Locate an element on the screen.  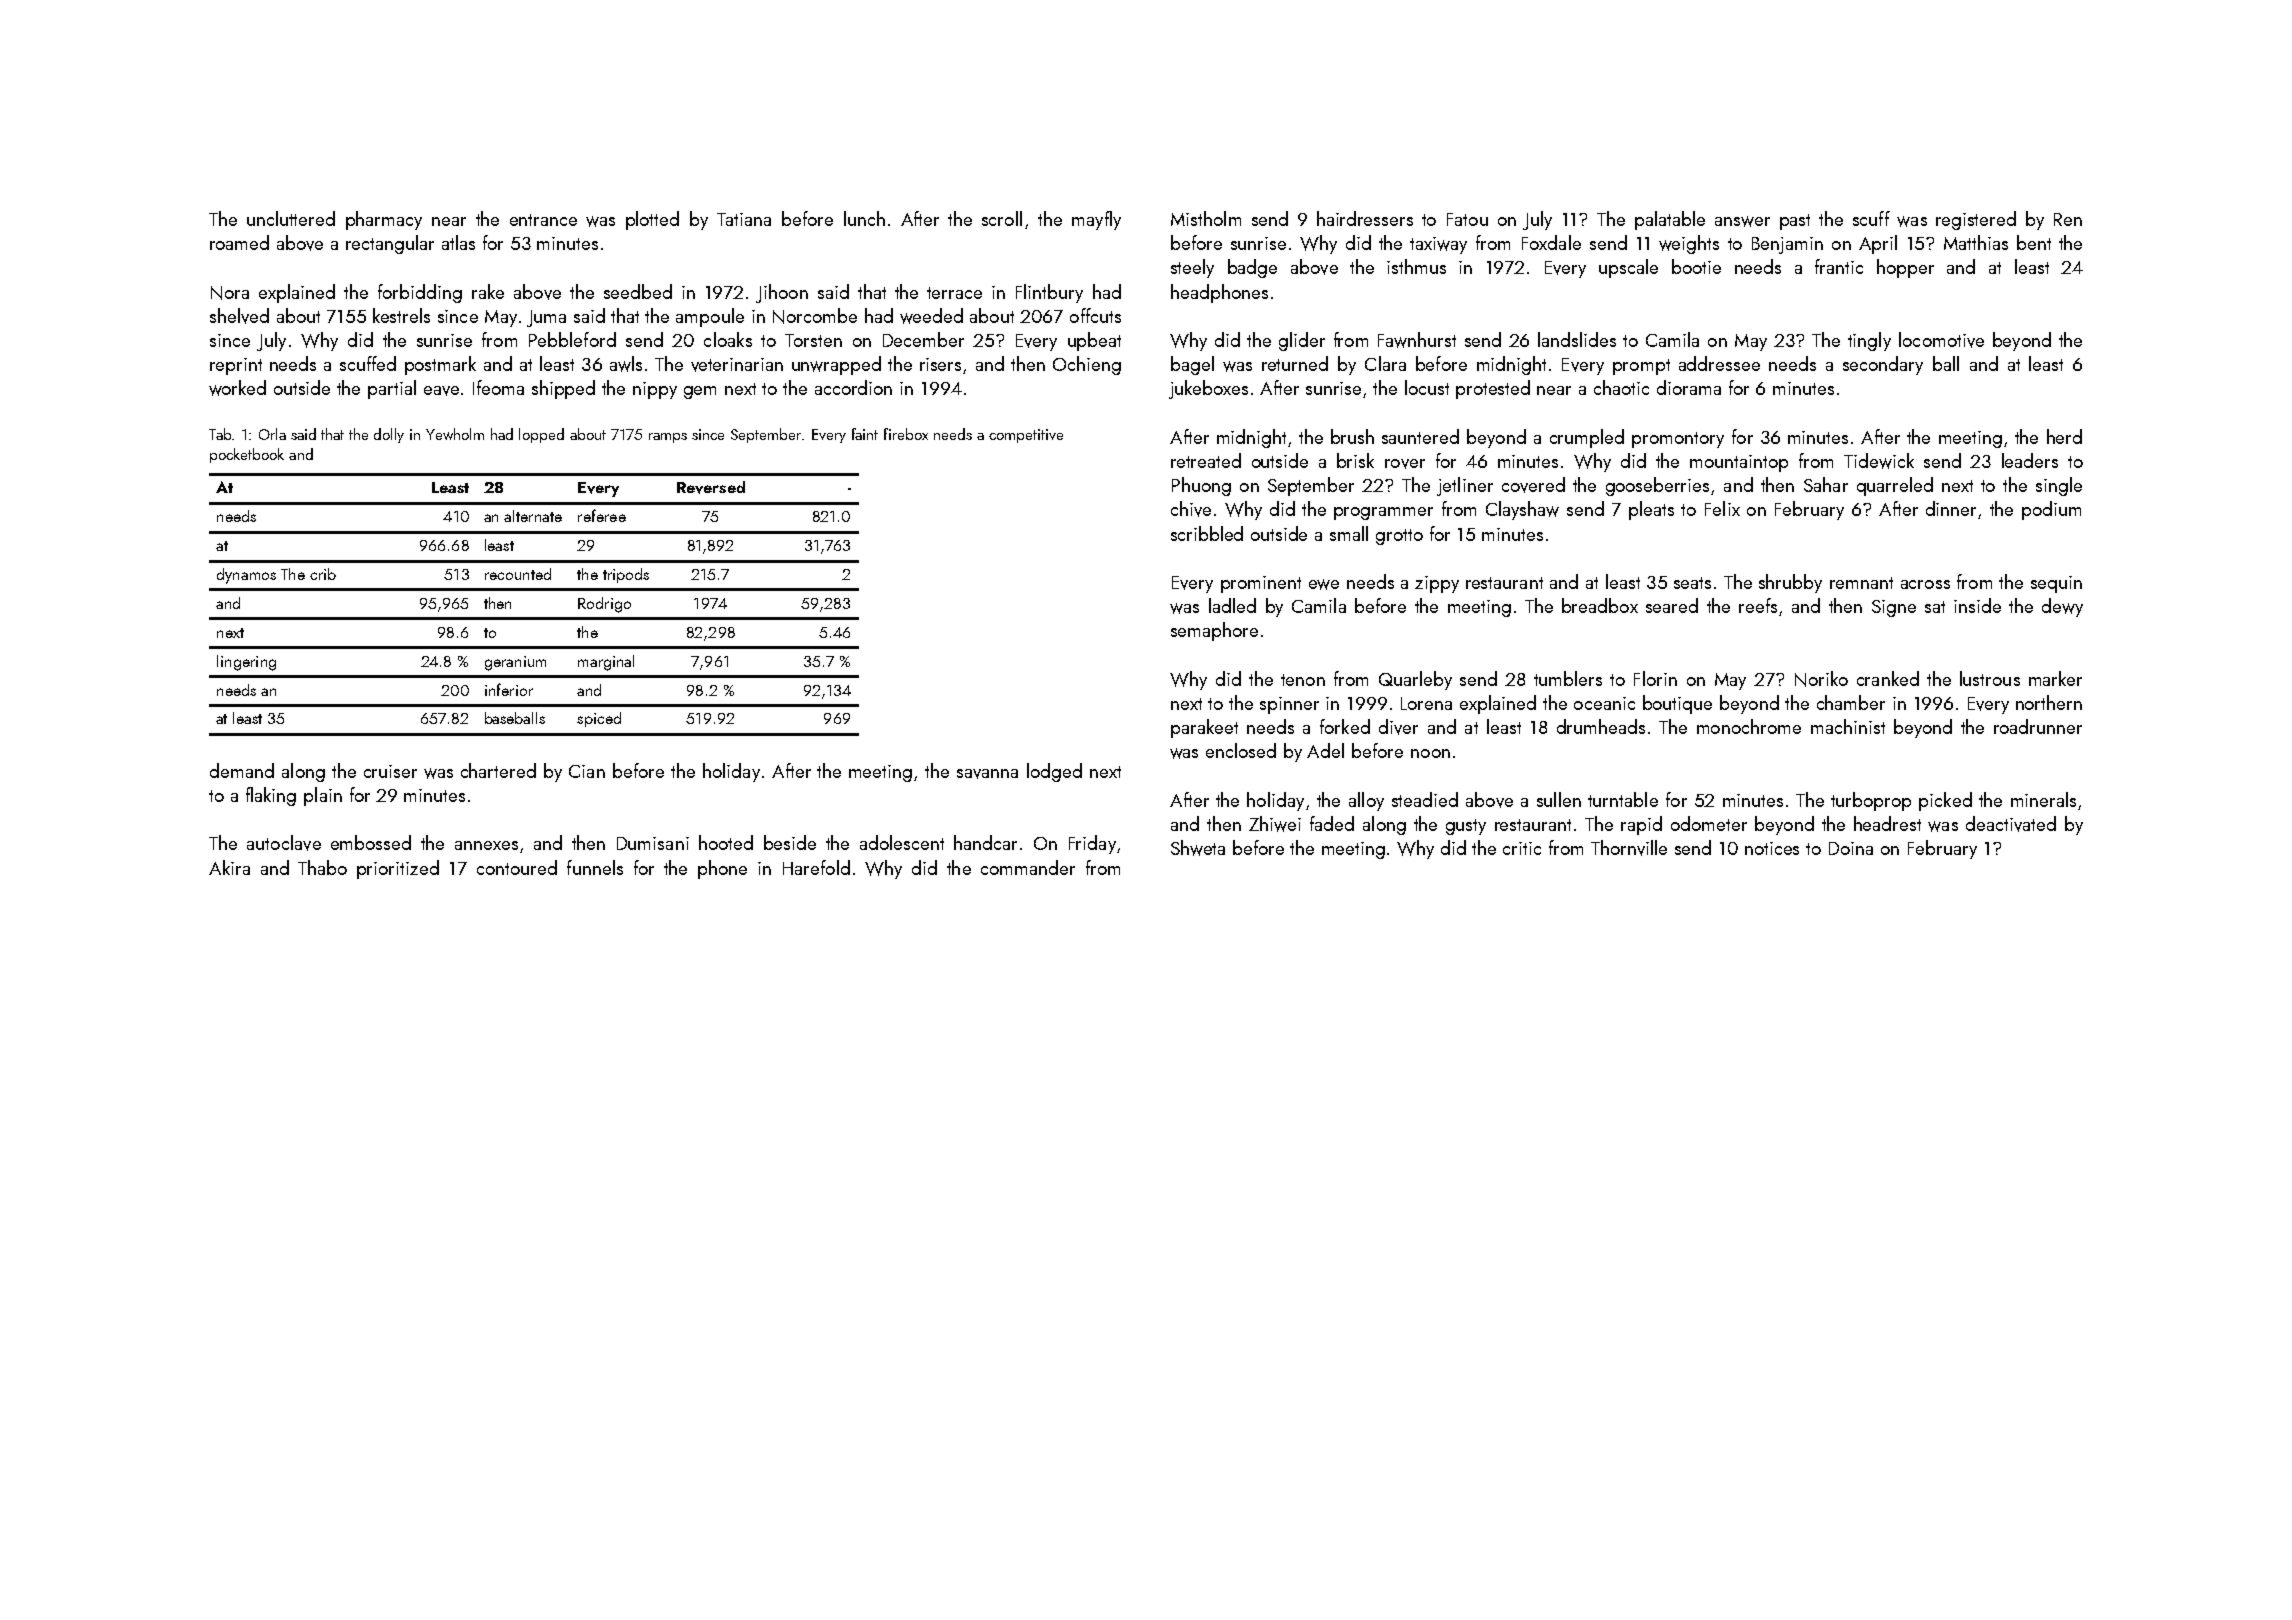
landslides is located at coordinates (1577, 339).
